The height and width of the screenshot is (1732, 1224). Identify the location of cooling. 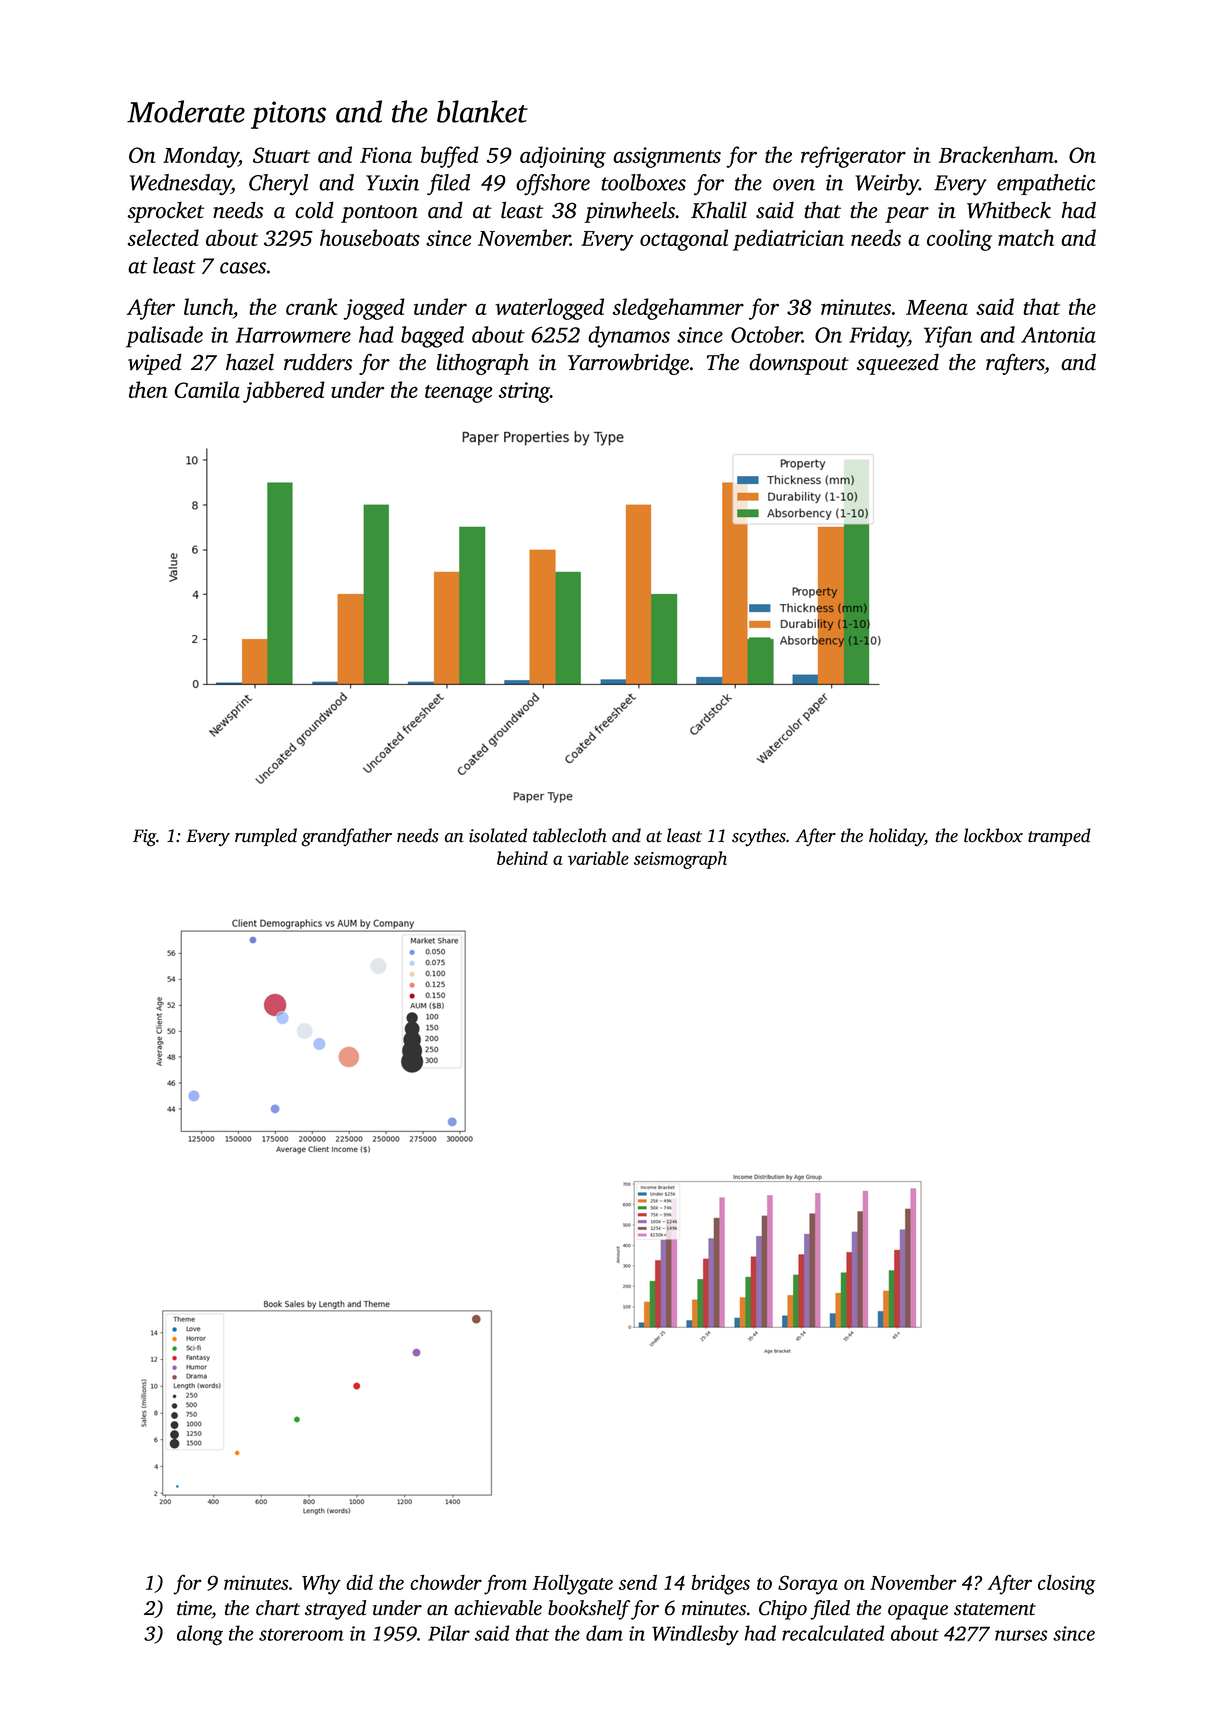
(959, 240).
